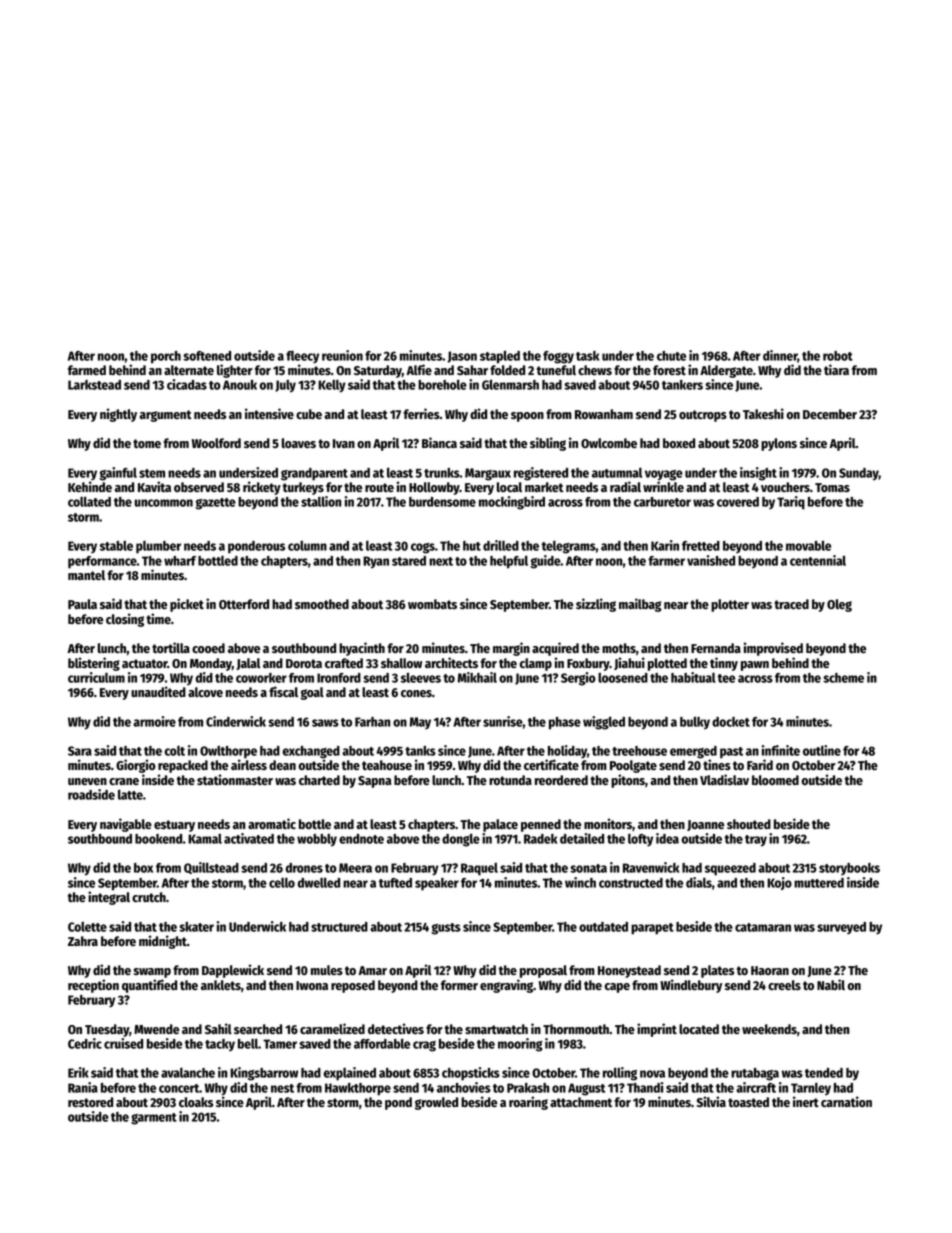 The width and height of the screenshot is (952, 1233). Describe the element at coordinates (87, 370) in the screenshot. I see `farmed` at that location.
